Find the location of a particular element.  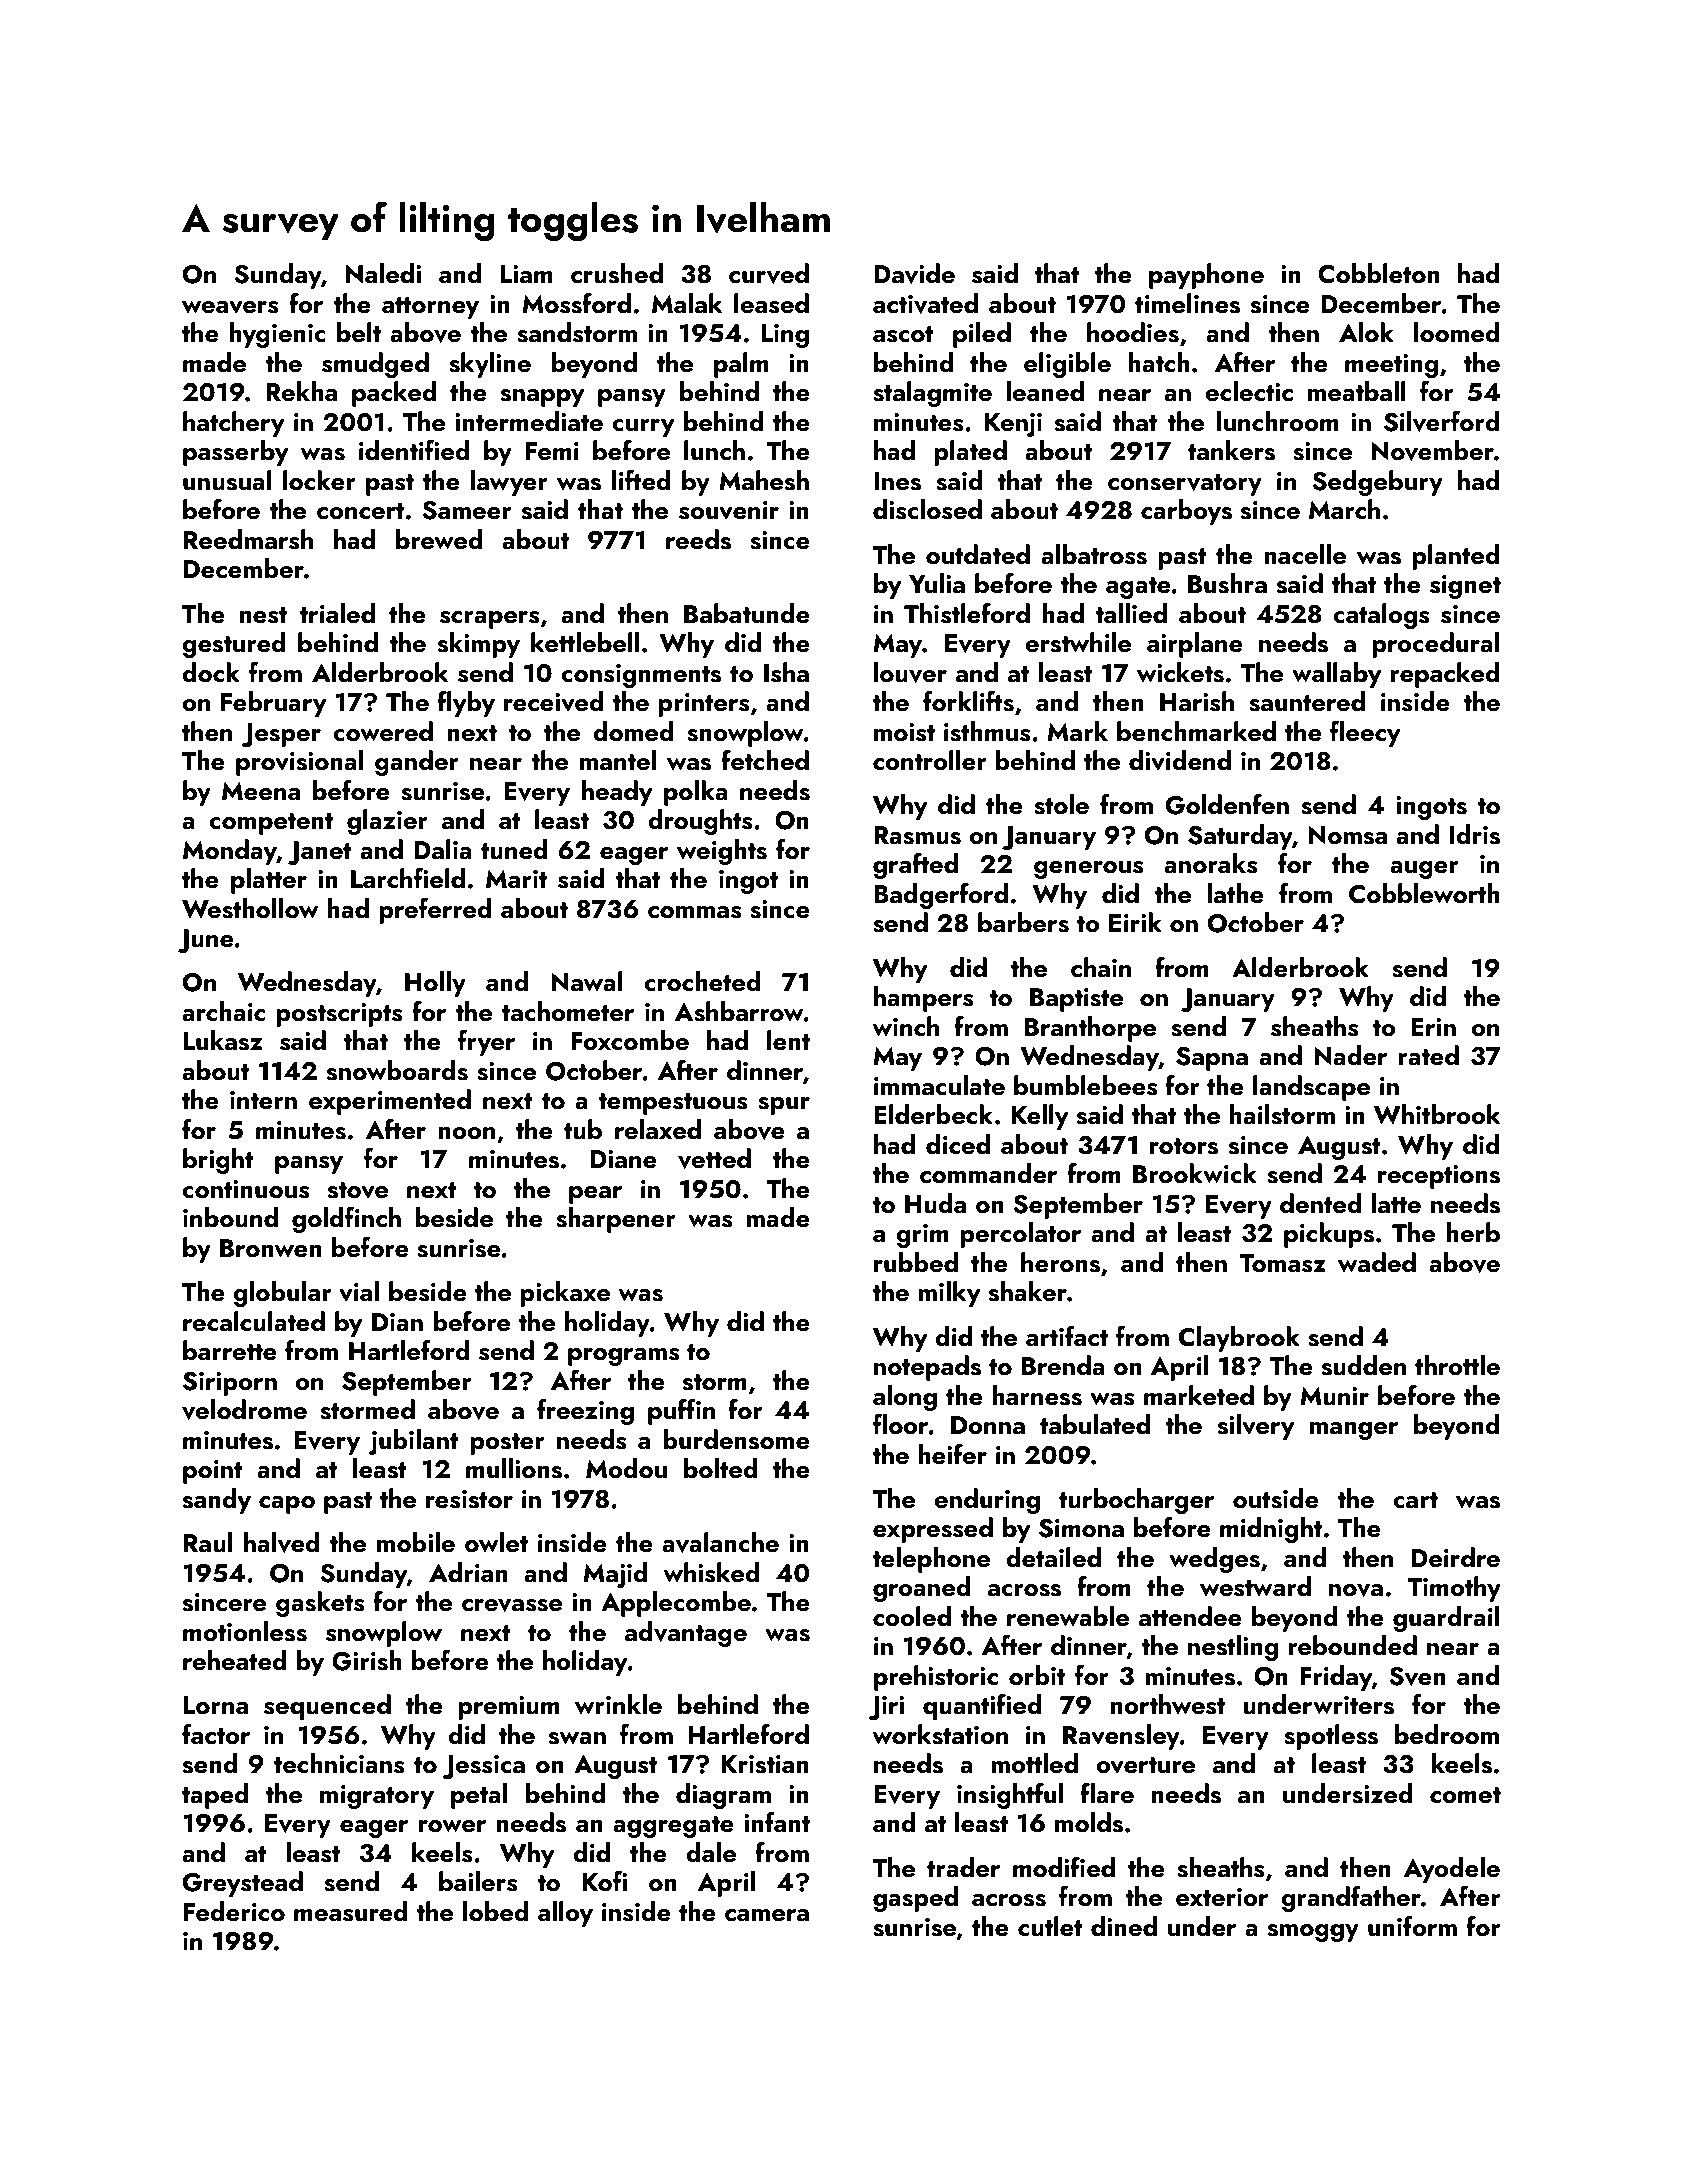

auger is located at coordinates (1424, 870).
